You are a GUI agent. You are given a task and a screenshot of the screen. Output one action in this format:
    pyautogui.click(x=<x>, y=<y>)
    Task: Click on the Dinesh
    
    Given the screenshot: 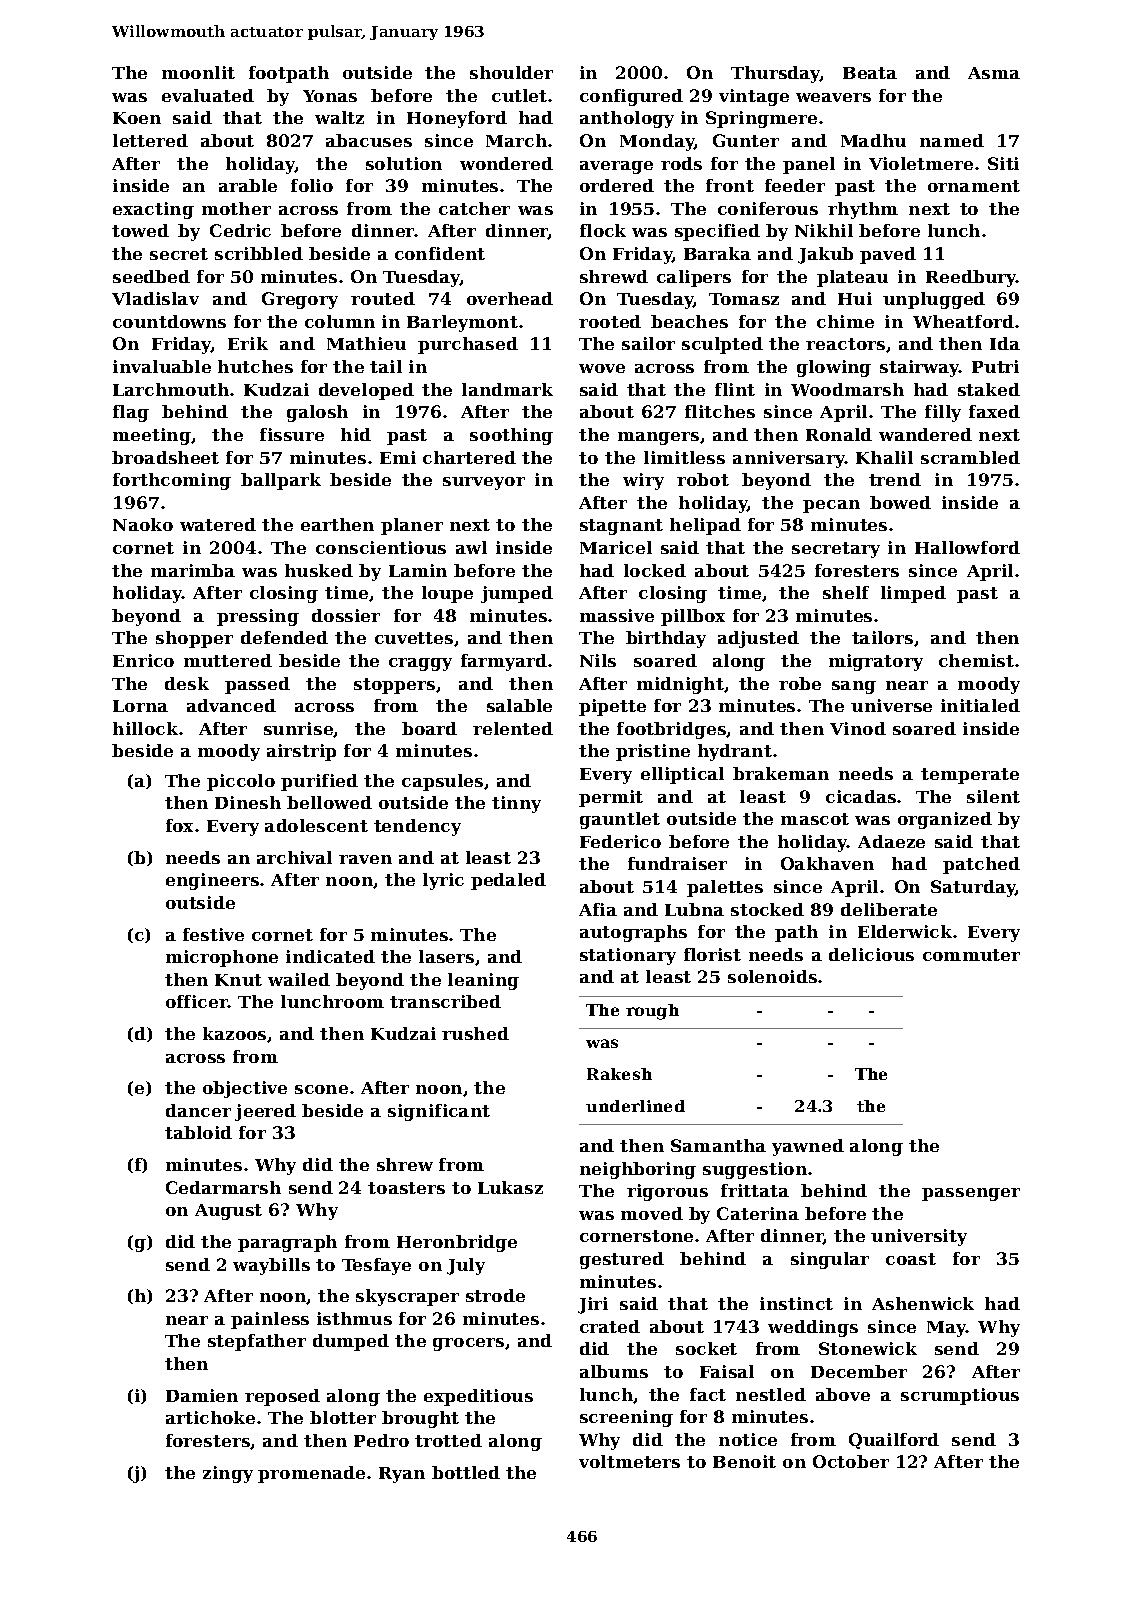 What is the action you would take?
    pyautogui.click(x=248, y=802)
